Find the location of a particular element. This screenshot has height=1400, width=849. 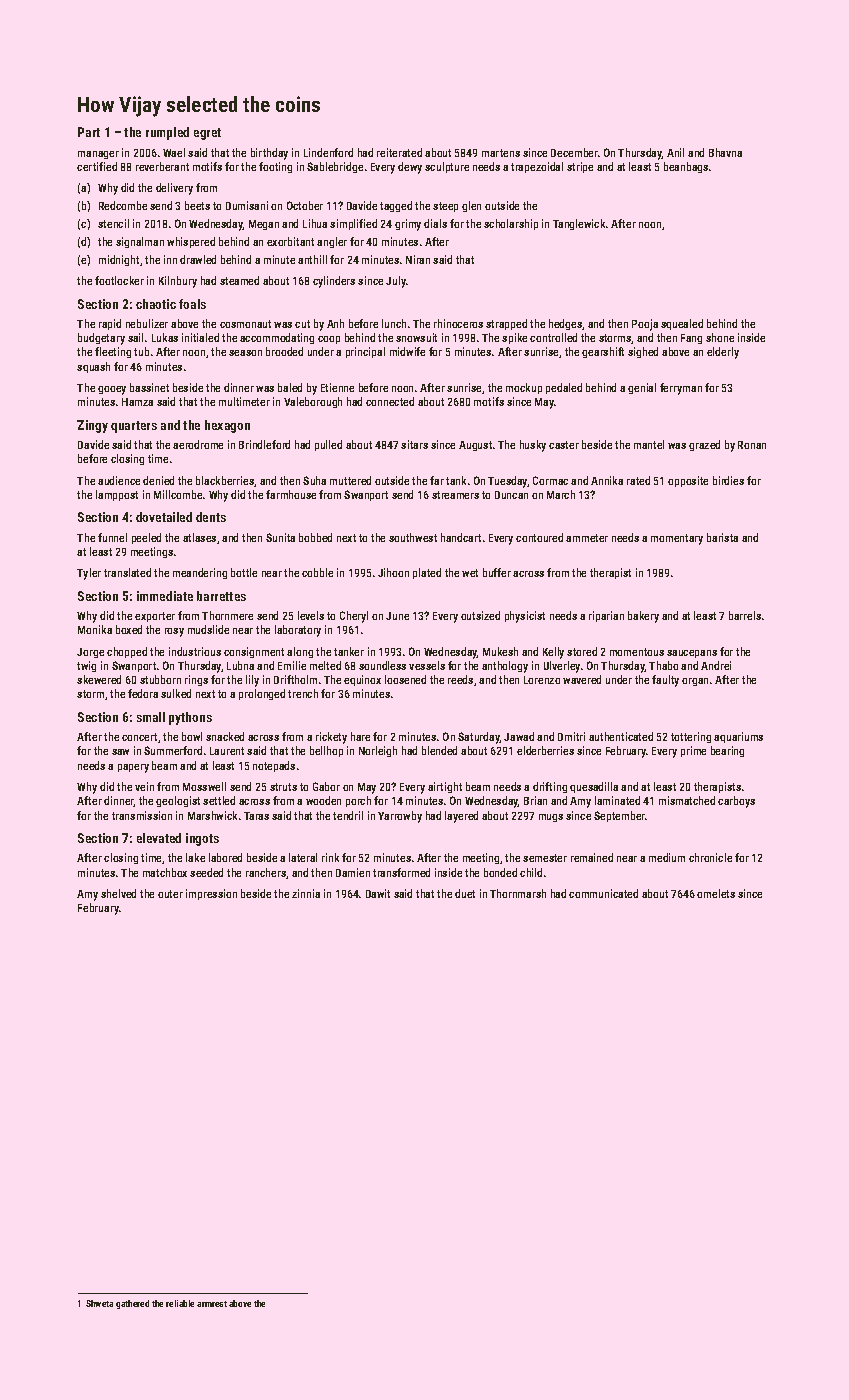

birdies is located at coordinates (728, 480).
